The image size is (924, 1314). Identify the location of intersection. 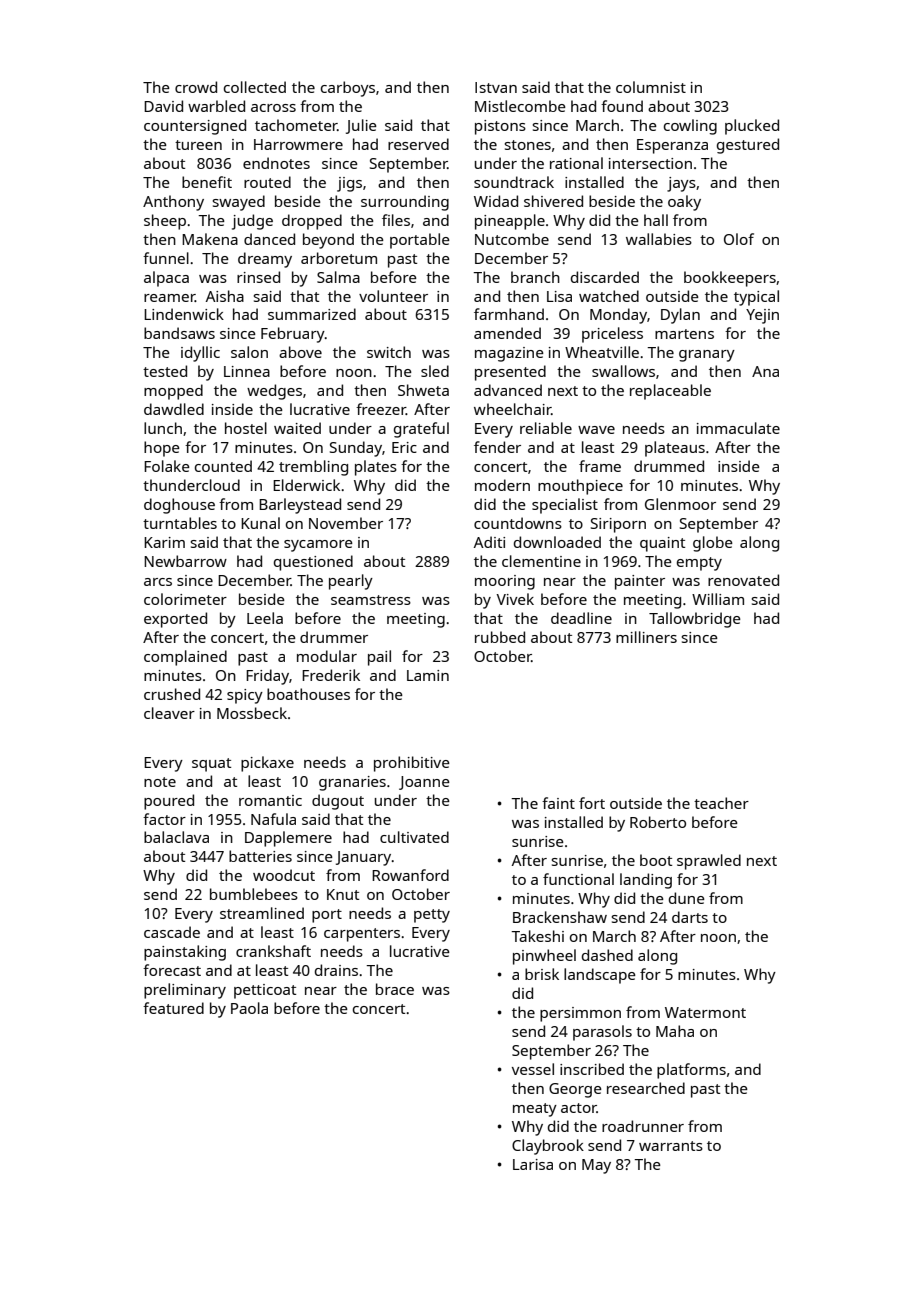
(650, 163).
